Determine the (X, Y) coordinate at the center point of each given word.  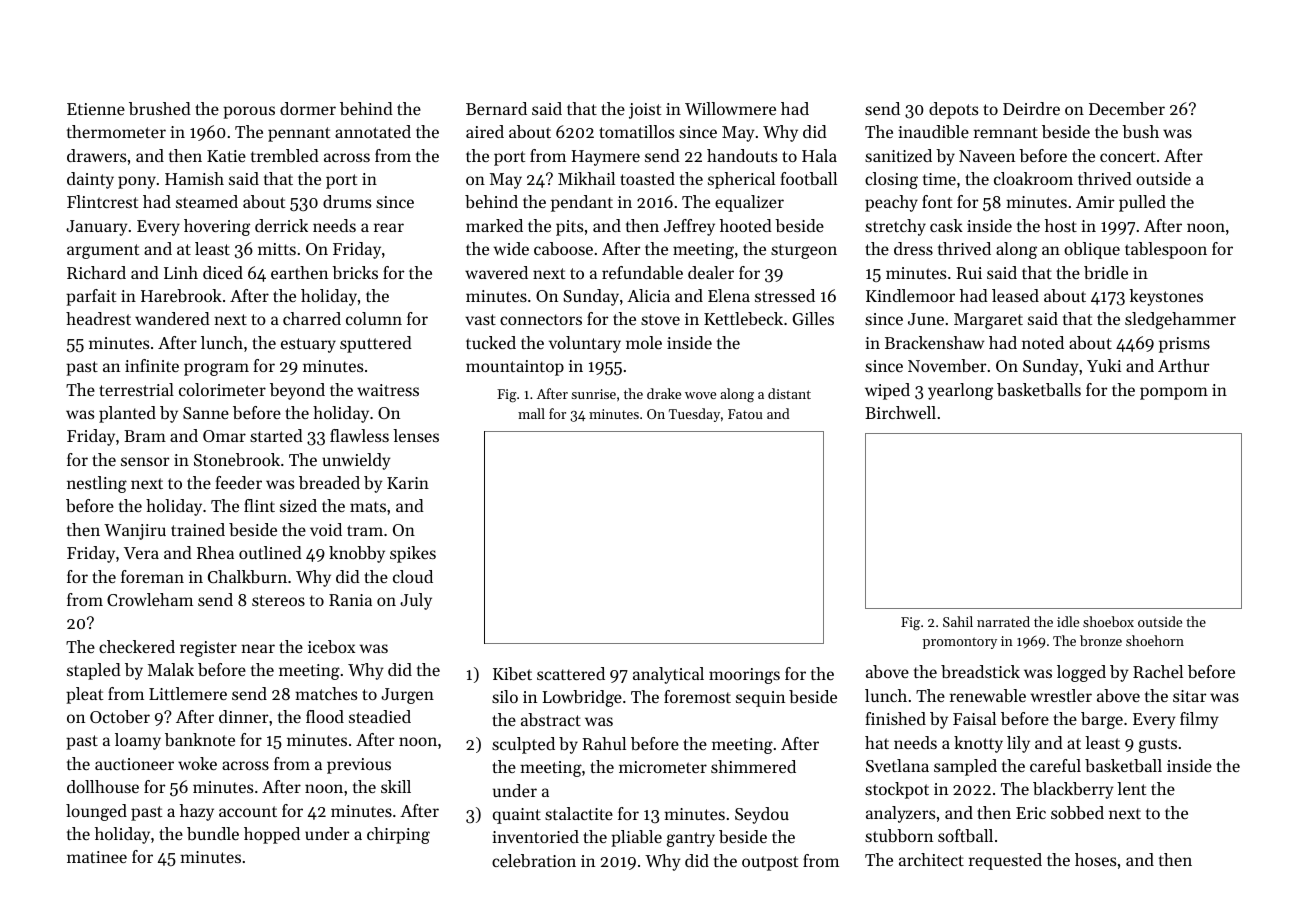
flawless (359, 435)
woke (197, 763)
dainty (90, 180)
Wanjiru (135, 532)
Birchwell (900, 412)
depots (953, 110)
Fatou (745, 414)
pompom (1174, 393)
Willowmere (730, 108)
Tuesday (694, 415)
